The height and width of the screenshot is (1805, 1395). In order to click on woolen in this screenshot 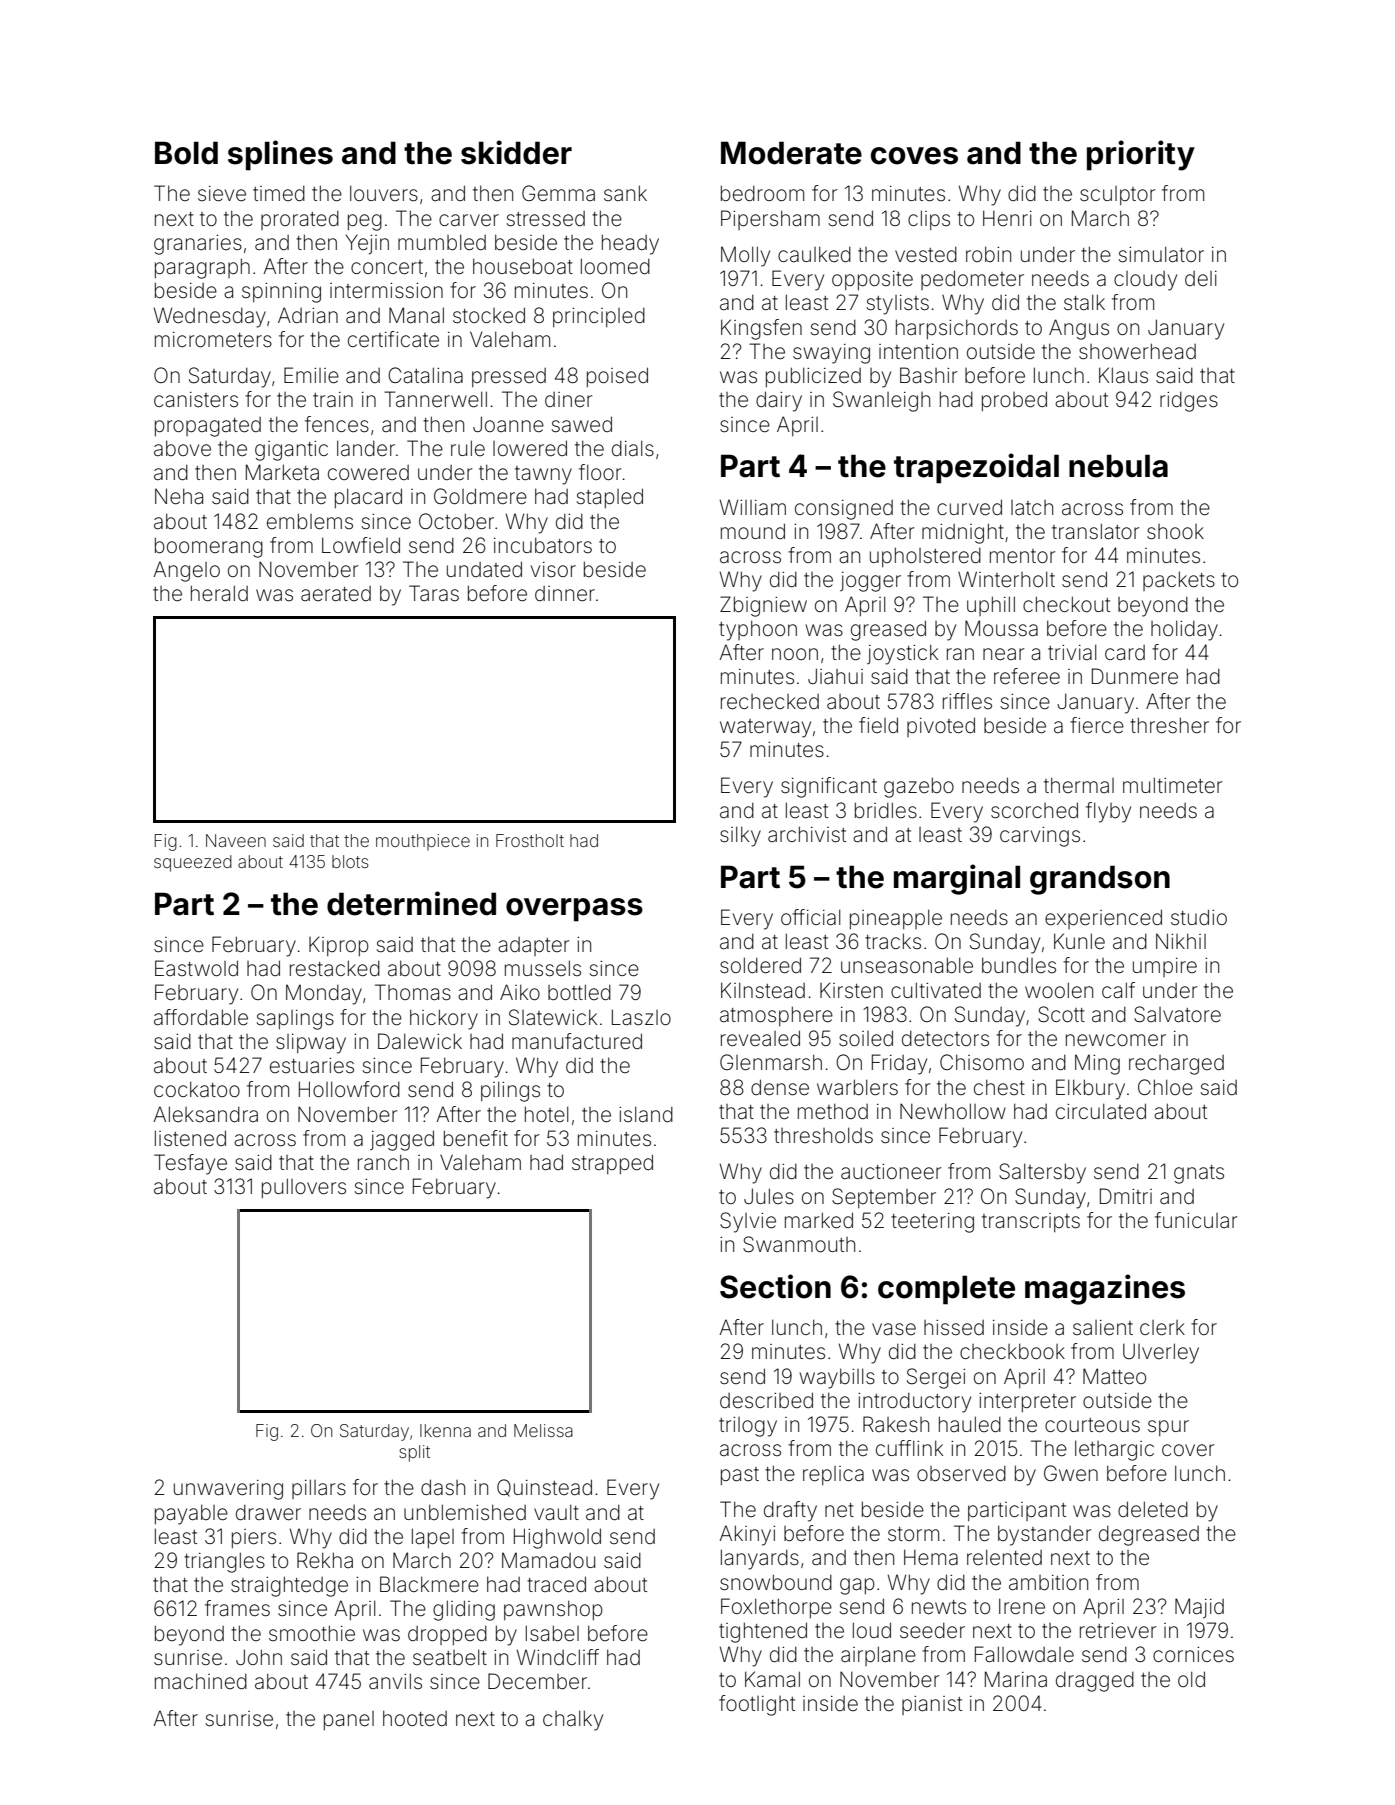, I will do `click(1059, 990)`.
